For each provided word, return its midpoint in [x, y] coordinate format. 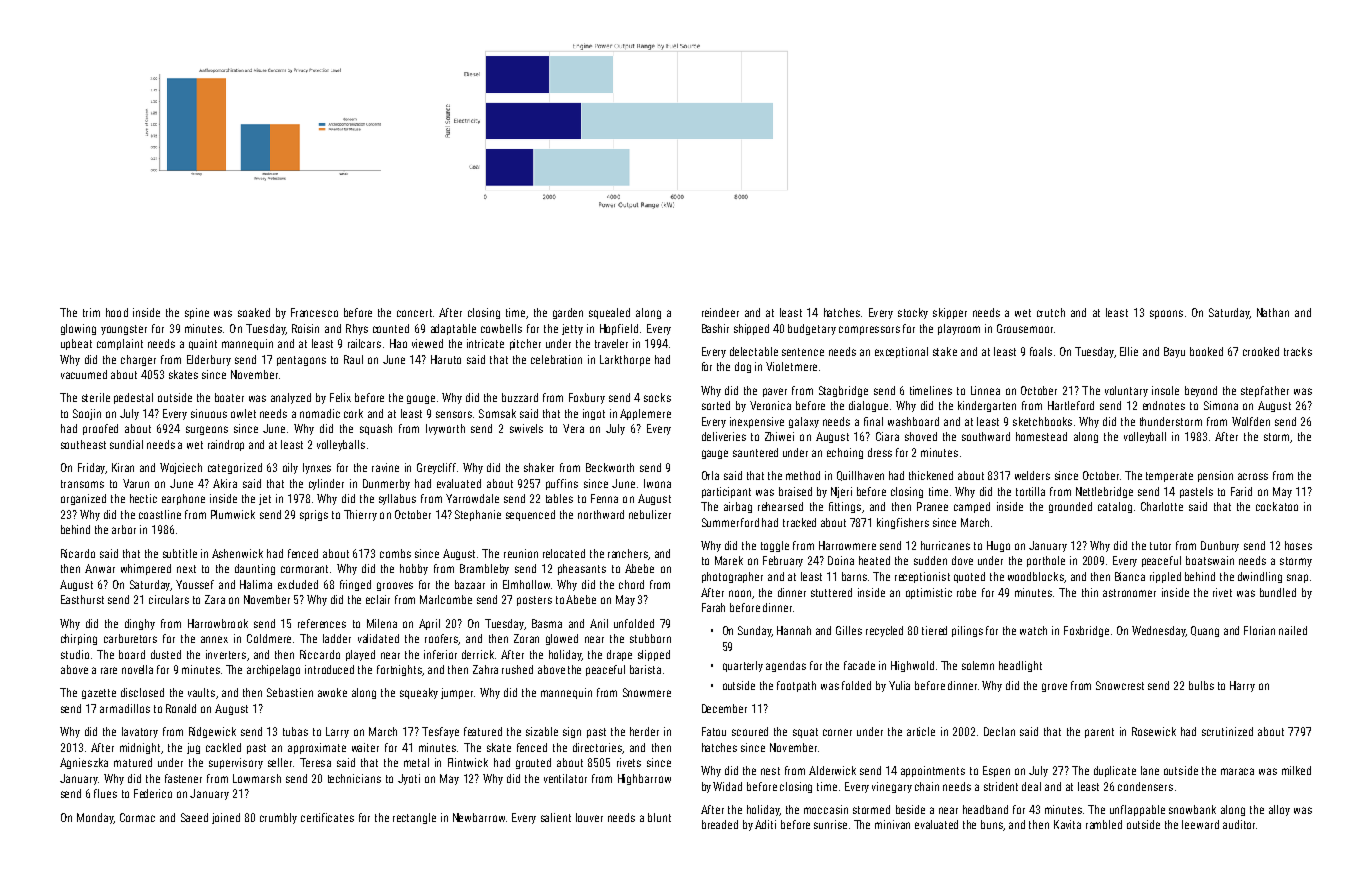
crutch [1051, 312]
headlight [1020, 666]
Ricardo [78, 553]
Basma [547, 623]
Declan [999, 731]
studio [75, 654]
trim [91, 312]
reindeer [720, 312]
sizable [542, 731]
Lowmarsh [257, 778]
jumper [457, 693]
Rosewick [1154, 731]
